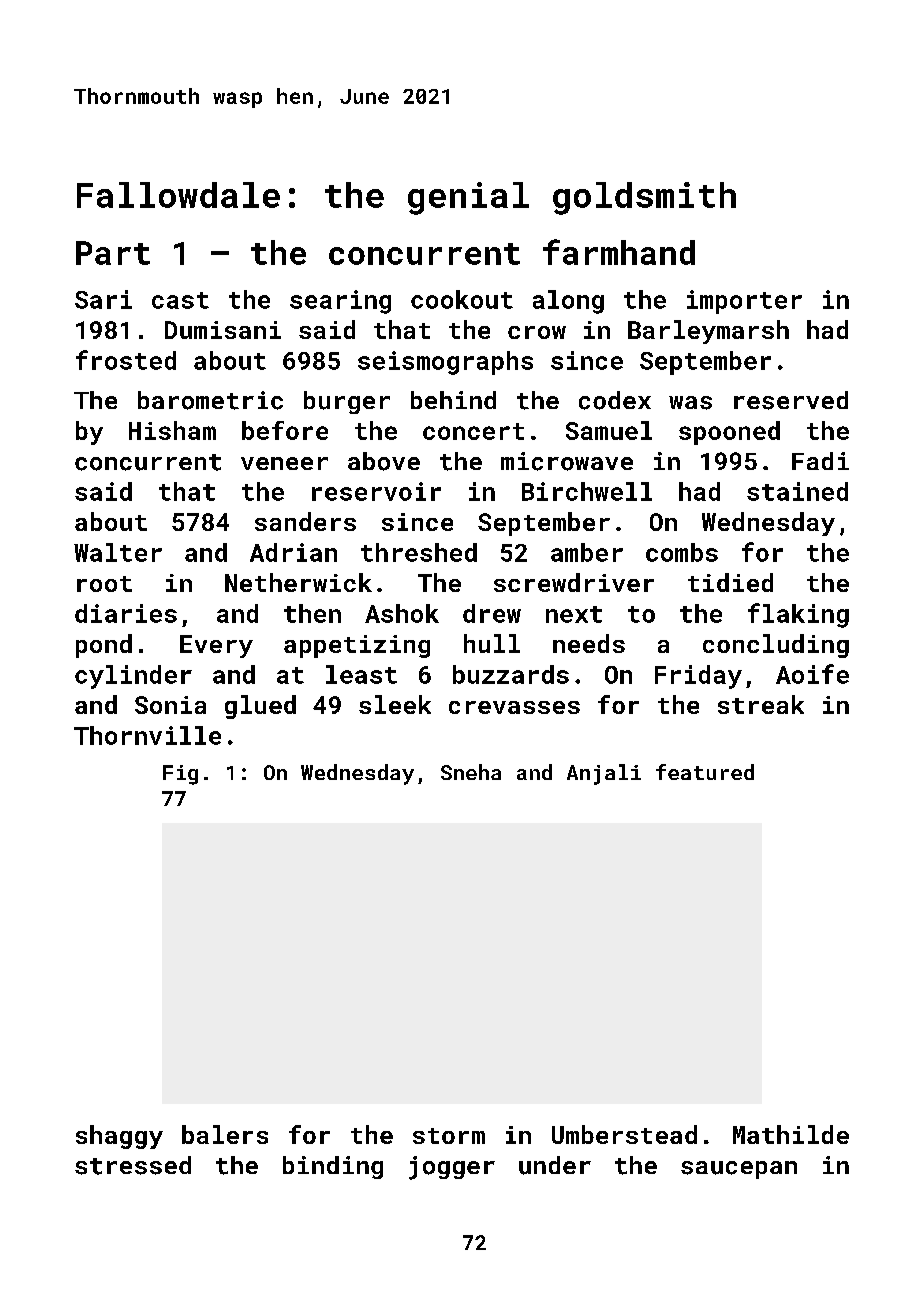 This screenshot has height=1311, width=924. I want to click on Part, so click(113, 253).
